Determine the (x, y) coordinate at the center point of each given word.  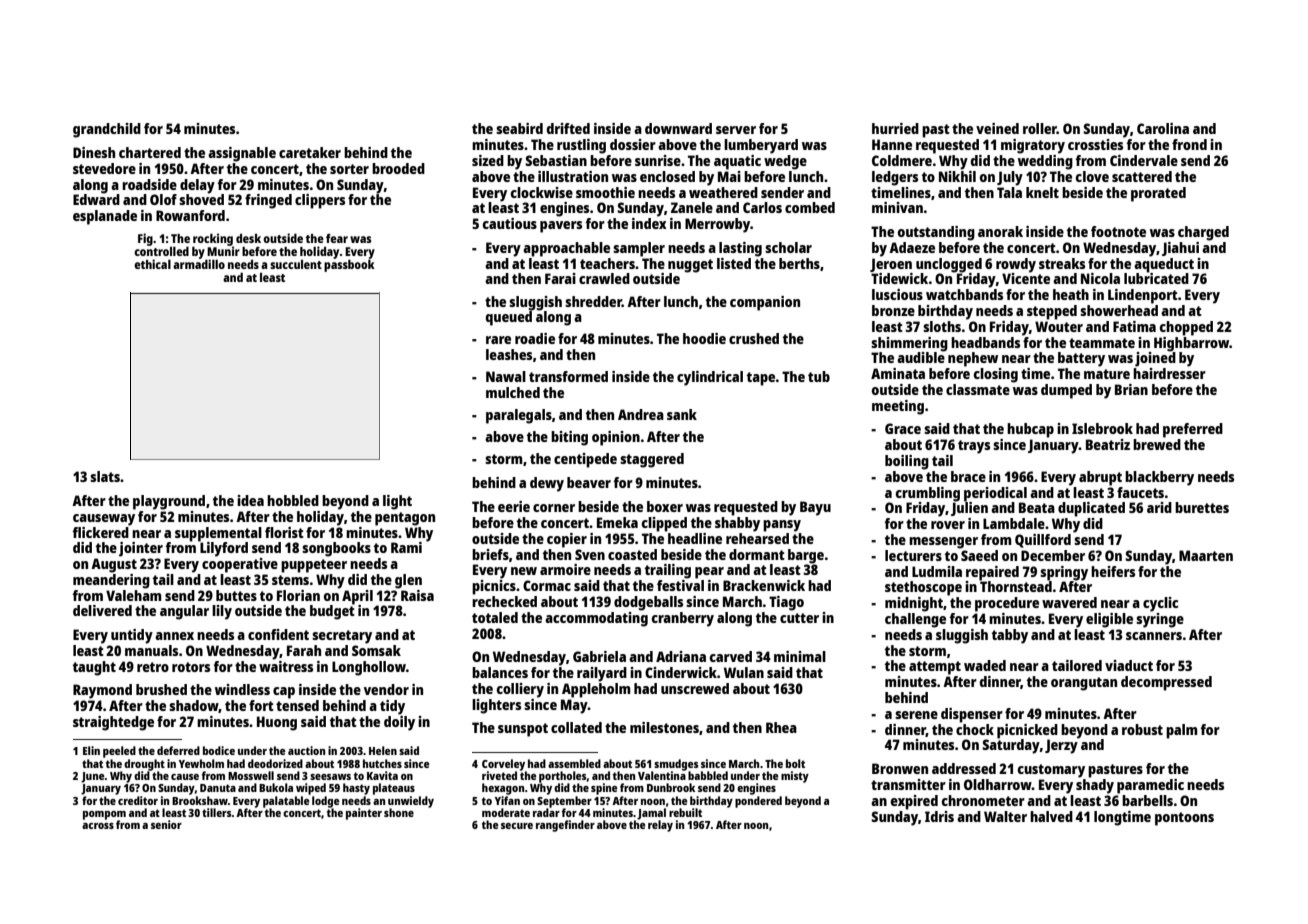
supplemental (218, 534)
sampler (639, 249)
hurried (895, 128)
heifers (1113, 571)
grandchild (107, 130)
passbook (349, 265)
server (736, 130)
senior (166, 824)
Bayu (815, 508)
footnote (1118, 231)
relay (660, 826)
